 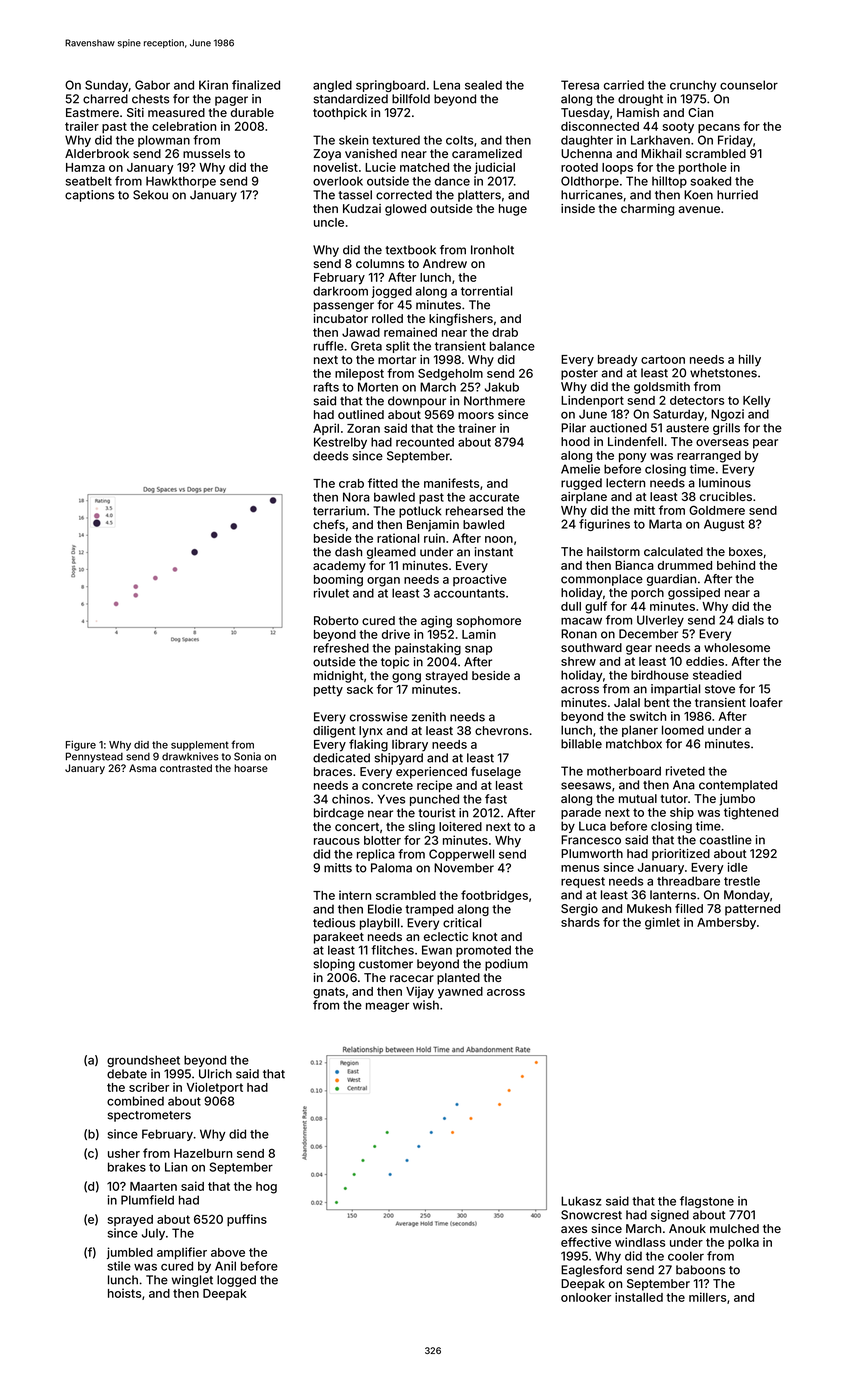 I want to click on patterned, so click(x=752, y=910).
